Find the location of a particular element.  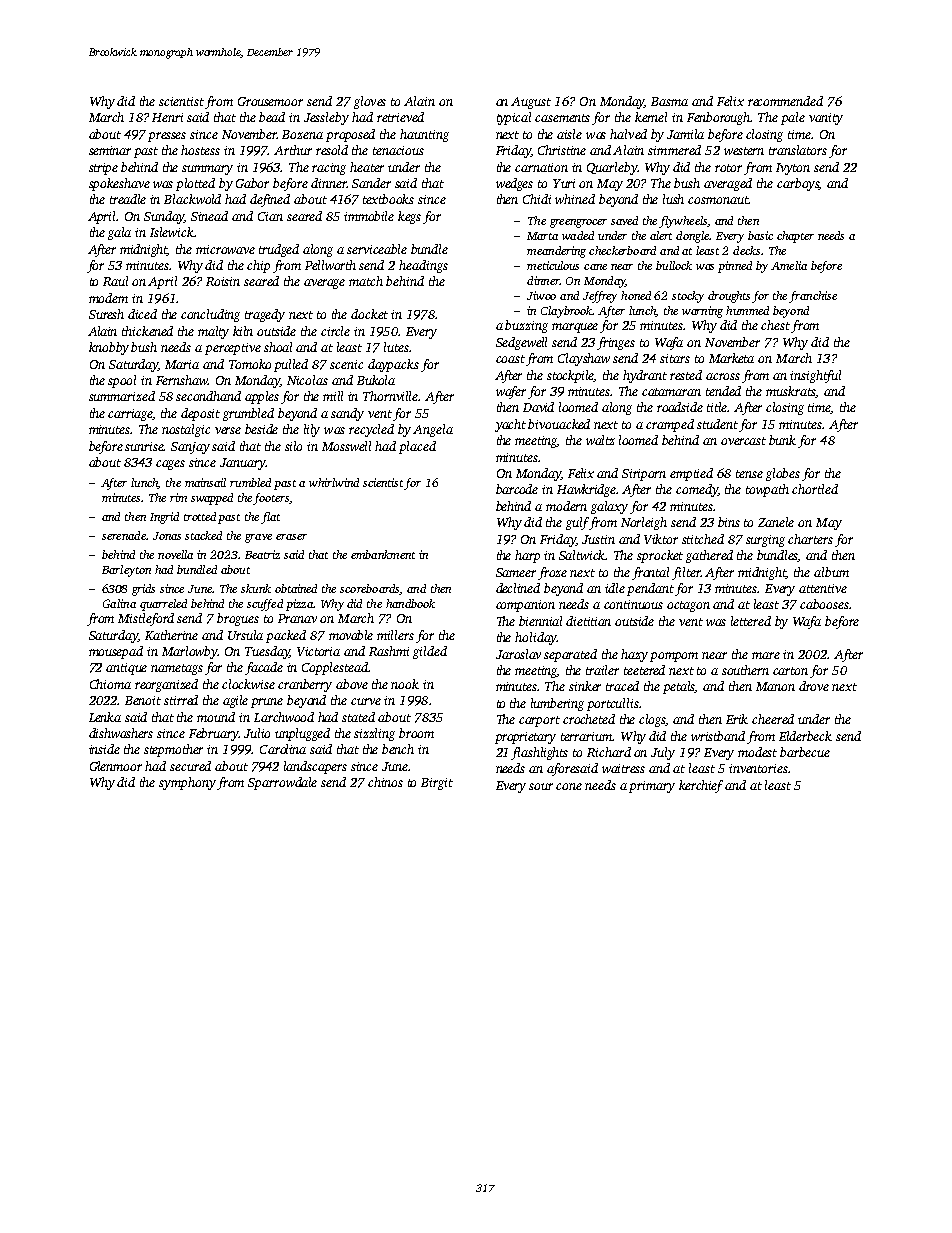

recommended is located at coordinates (785, 101).
